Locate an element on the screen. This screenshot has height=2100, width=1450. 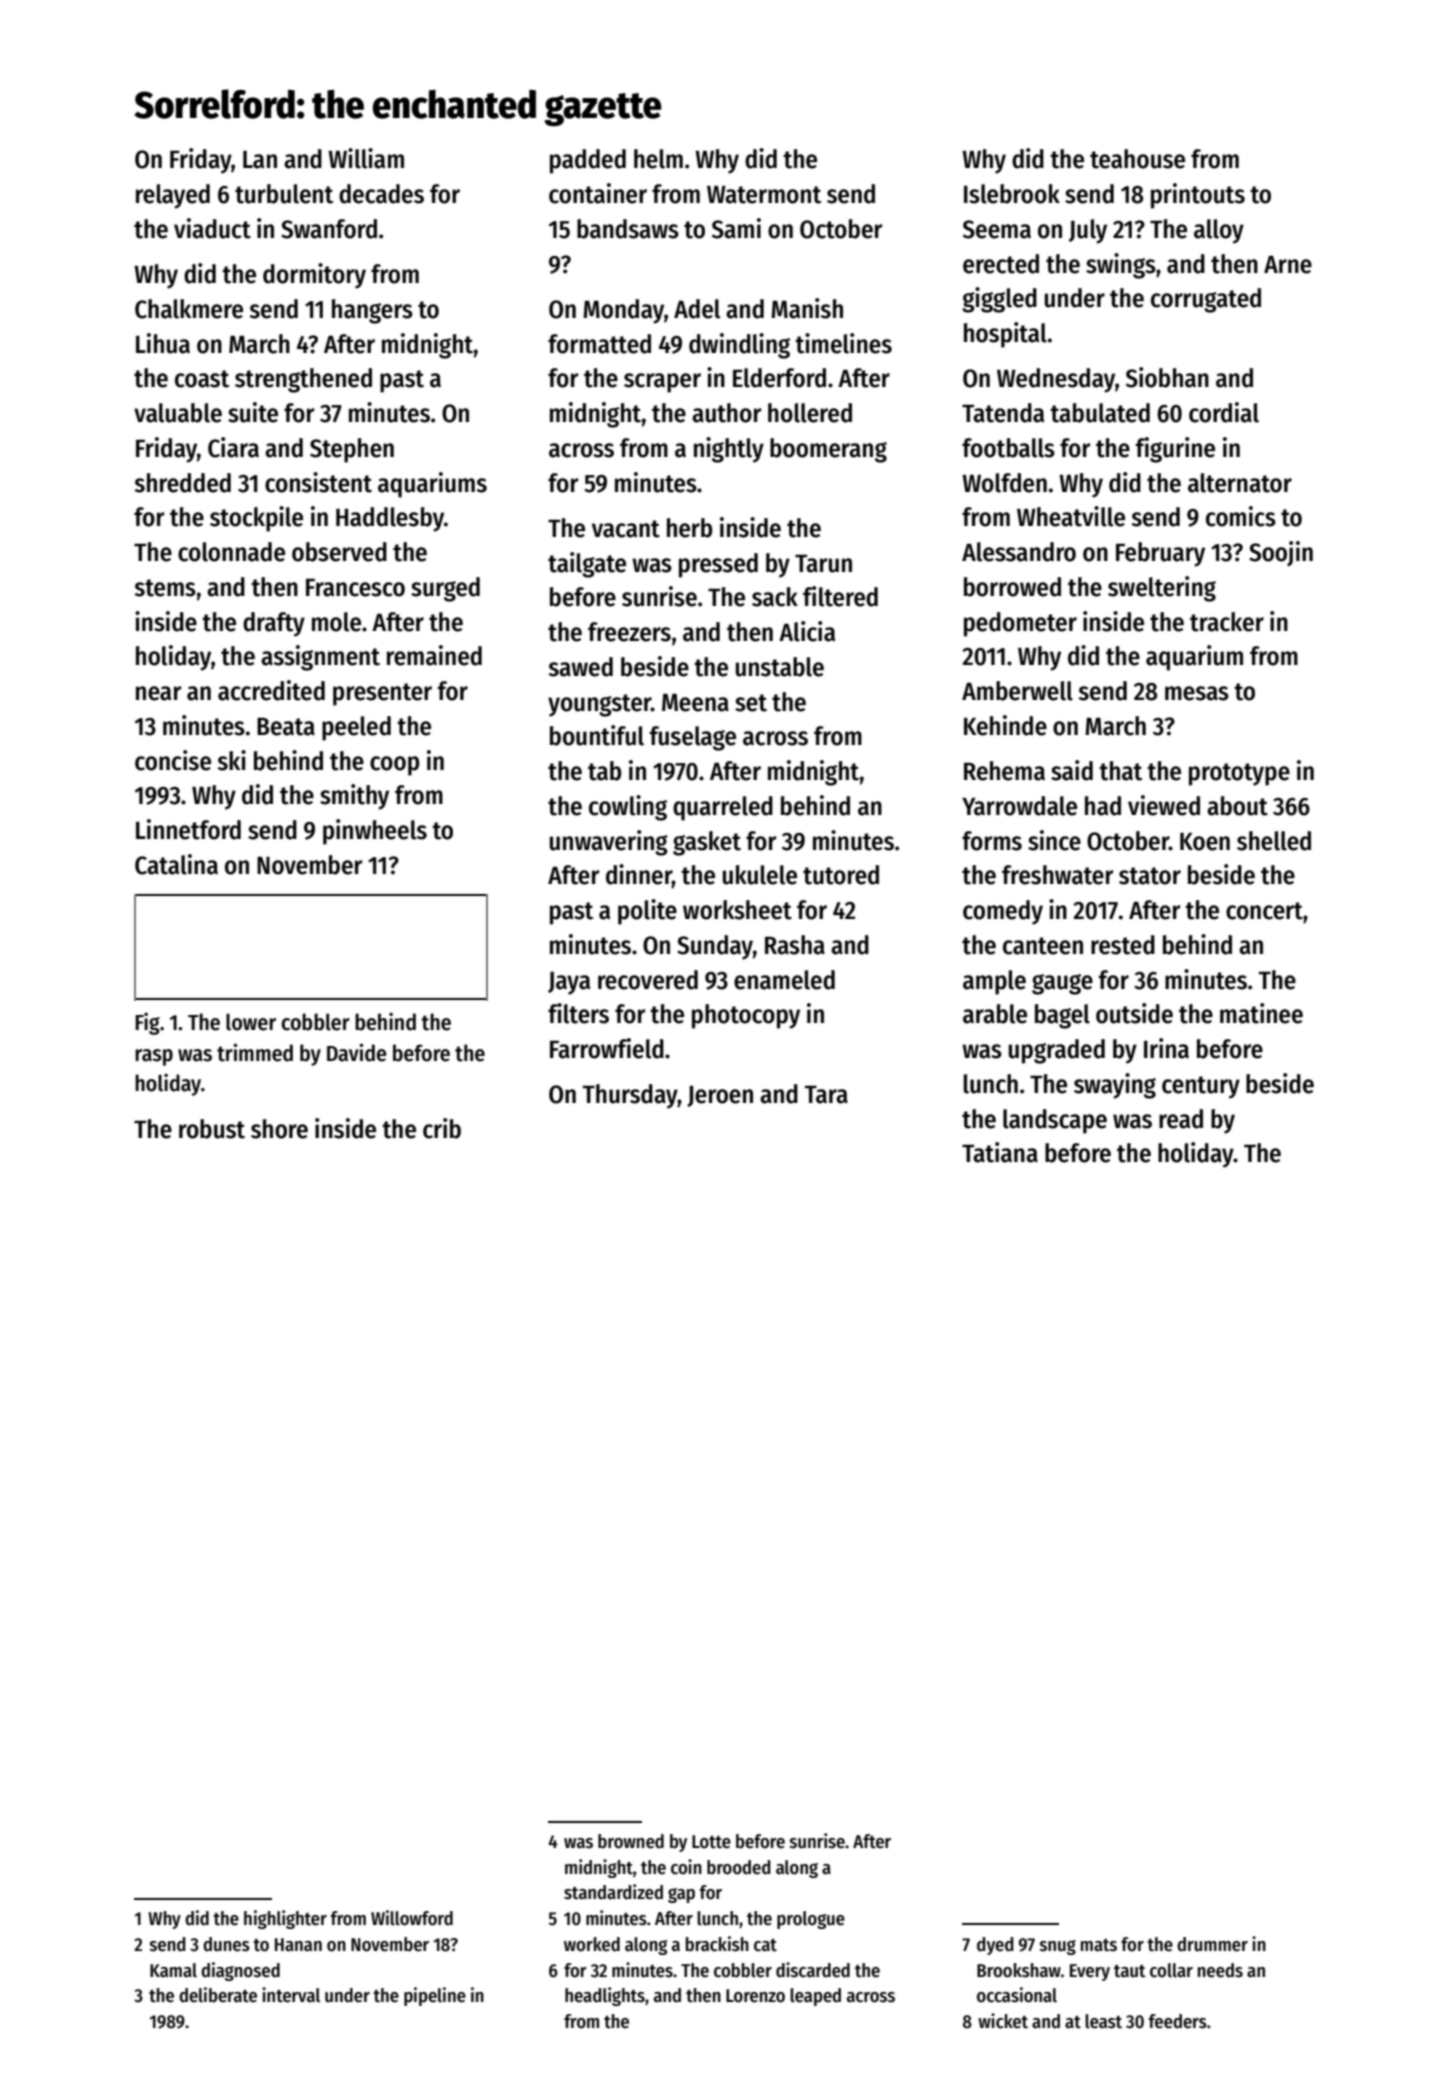
Meena is located at coordinates (695, 703).
